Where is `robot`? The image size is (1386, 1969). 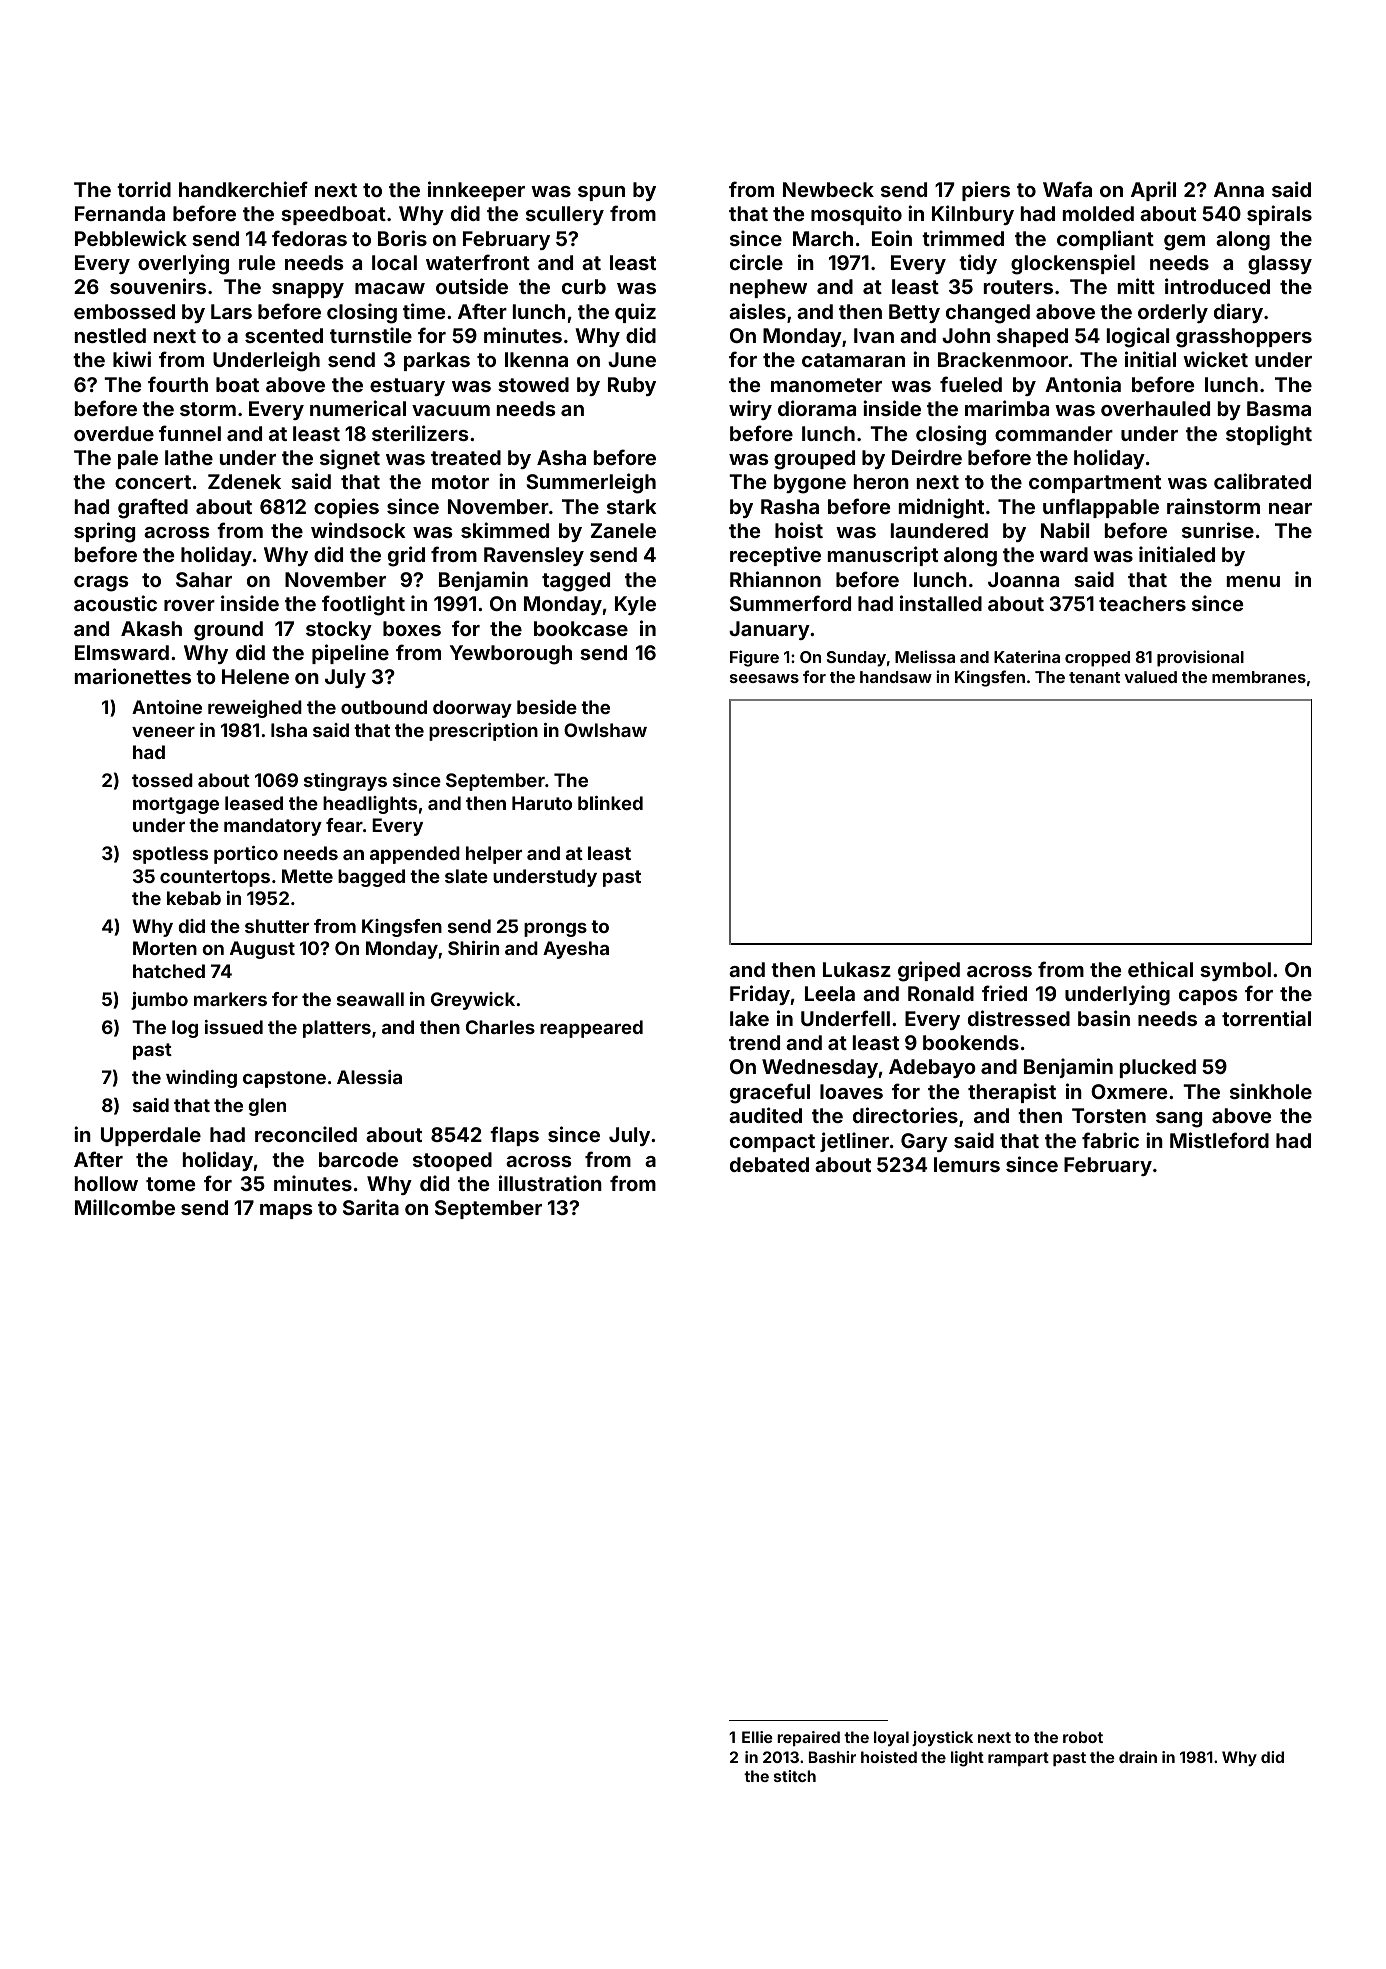
robot is located at coordinates (1083, 1737).
